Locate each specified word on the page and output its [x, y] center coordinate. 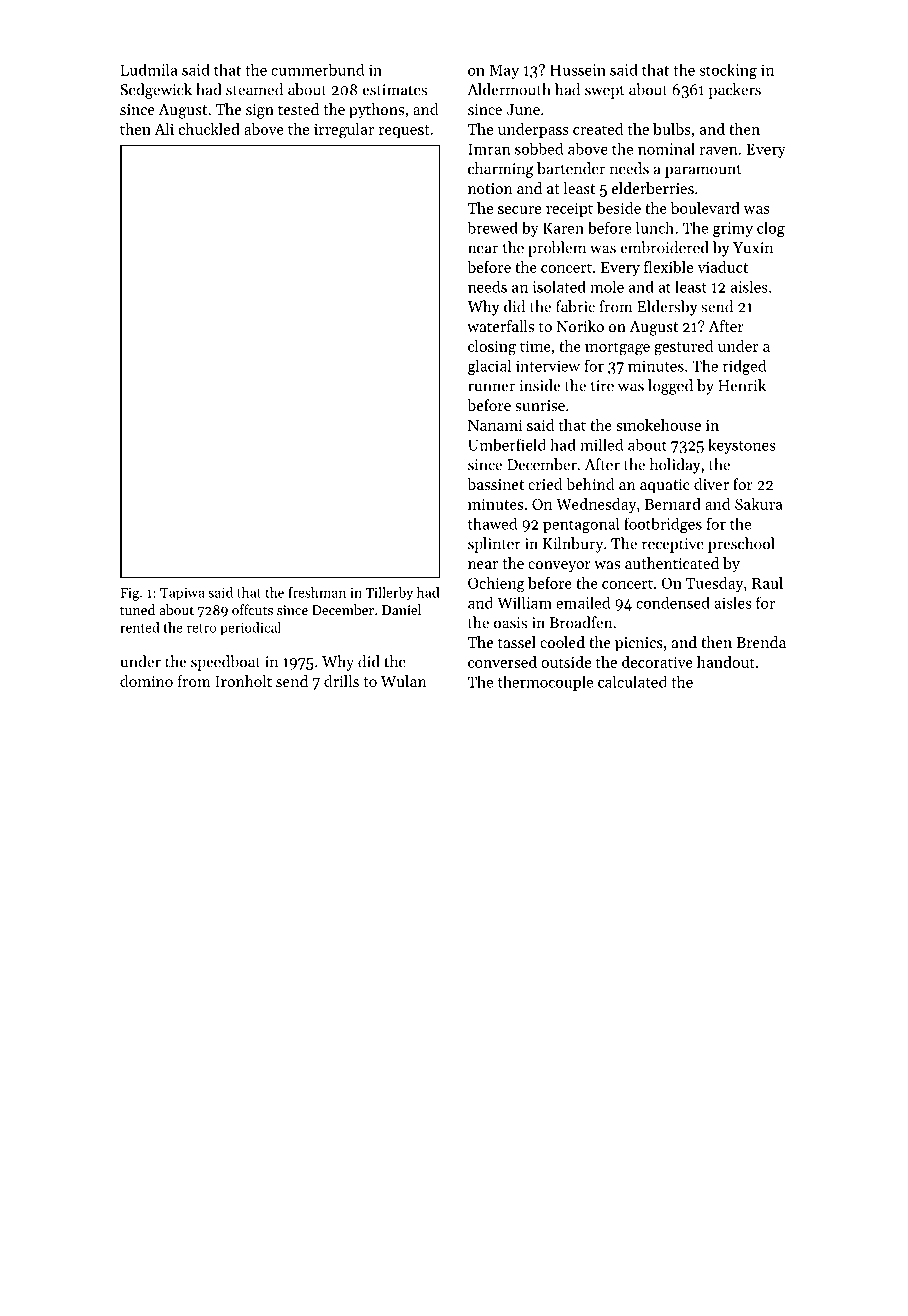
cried [545, 484]
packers [735, 91]
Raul [767, 583]
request [404, 131]
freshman [317, 592]
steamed [254, 89]
